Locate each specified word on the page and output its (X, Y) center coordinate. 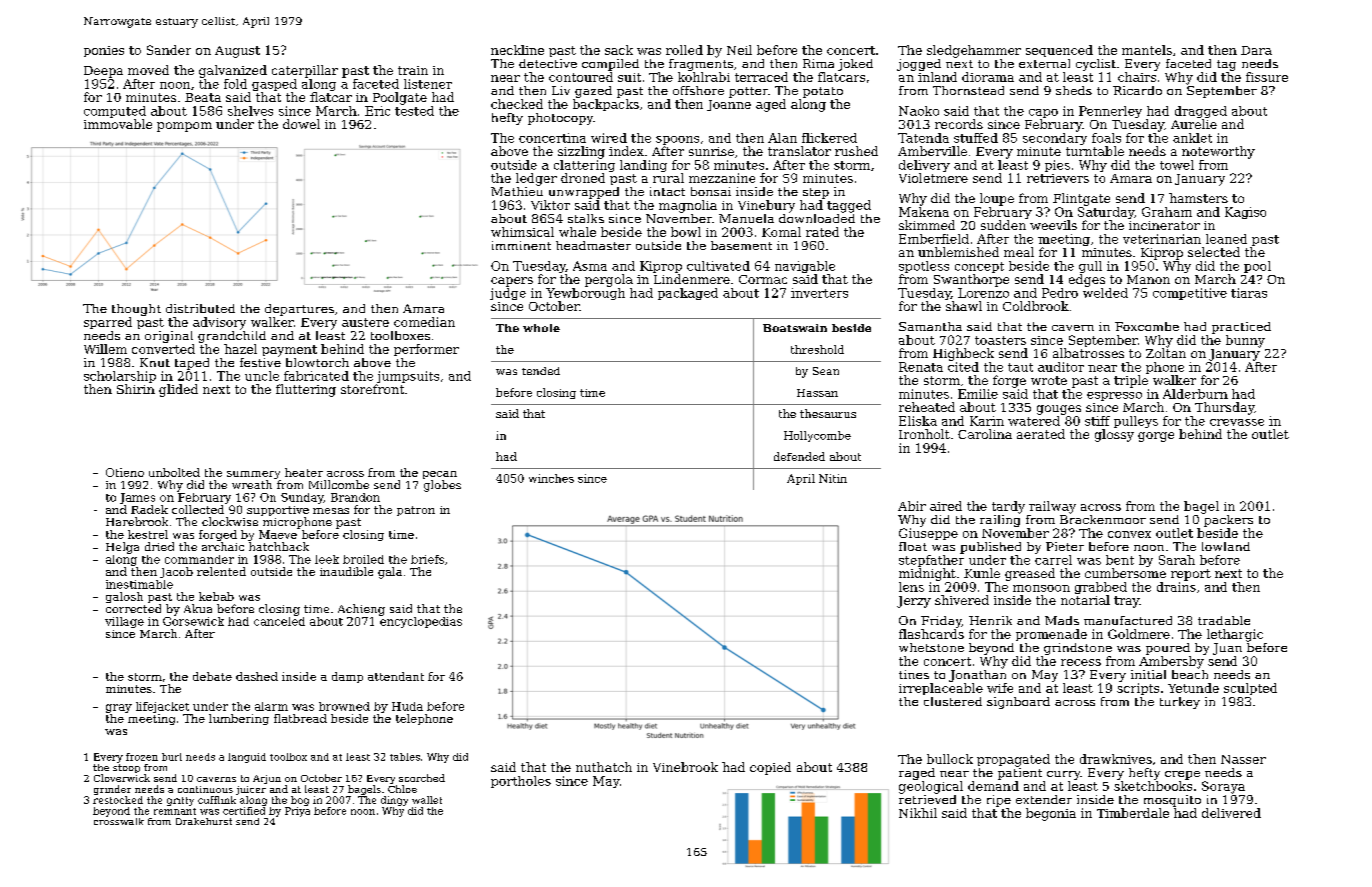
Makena (924, 212)
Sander (169, 50)
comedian (424, 322)
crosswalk (119, 821)
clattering (584, 166)
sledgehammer (974, 51)
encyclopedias (421, 622)
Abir (912, 506)
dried (159, 546)
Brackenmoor (1103, 519)
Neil (739, 50)
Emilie (978, 394)
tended (541, 371)
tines (914, 674)
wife (1000, 688)
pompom (184, 127)
